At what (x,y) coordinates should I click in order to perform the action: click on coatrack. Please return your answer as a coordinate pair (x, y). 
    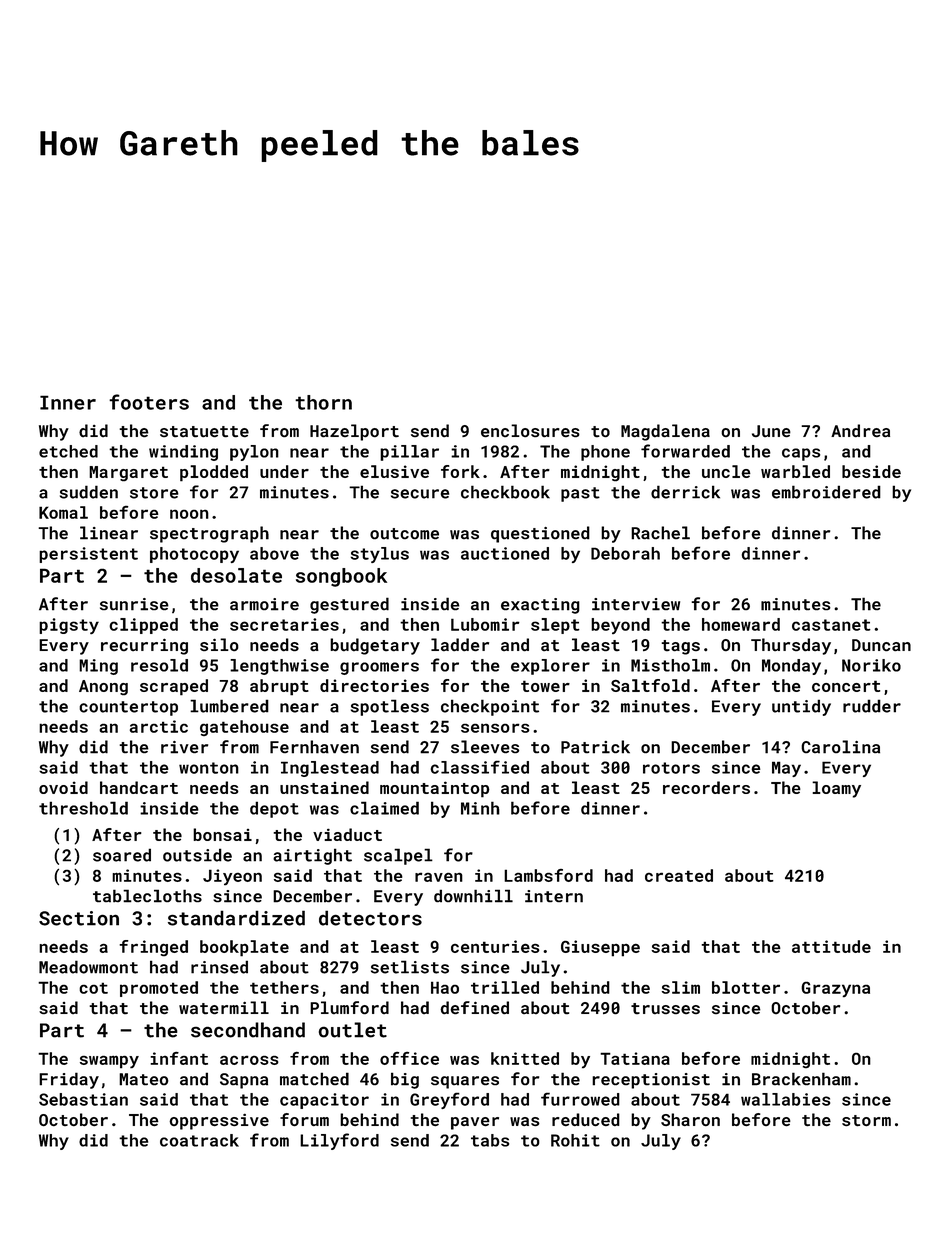
    Looking at the image, I should click on (199, 1140).
